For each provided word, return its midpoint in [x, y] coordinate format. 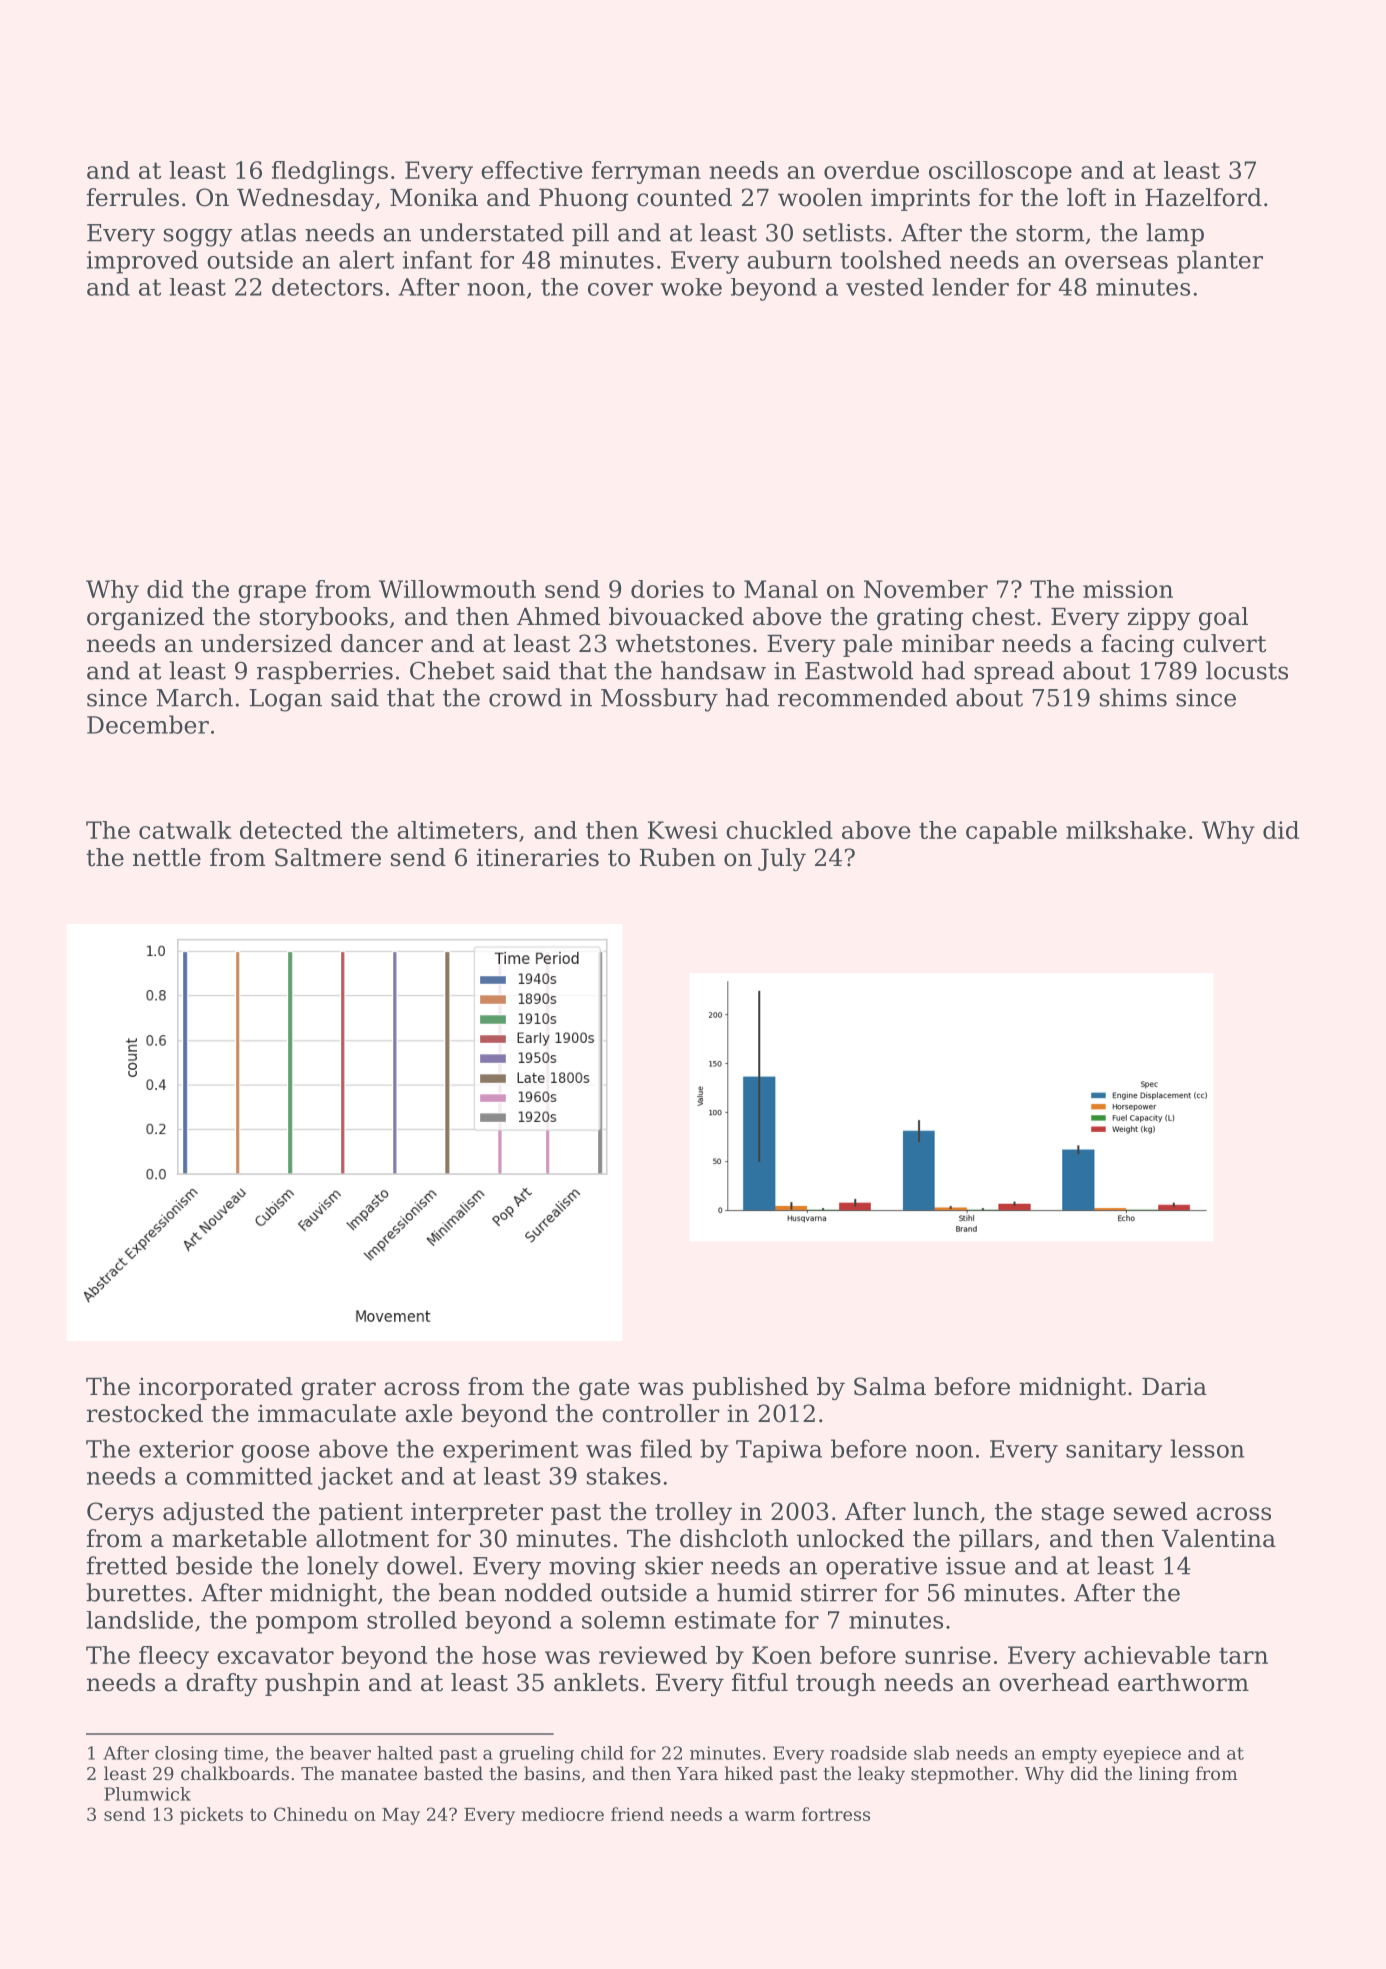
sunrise [948, 1655]
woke [691, 287]
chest [1003, 616]
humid [754, 1592]
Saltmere [328, 857]
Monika [434, 197]
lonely [343, 1568]
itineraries [538, 857]
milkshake [1126, 830]
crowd [525, 697]
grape [272, 594]
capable [1011, 832]
